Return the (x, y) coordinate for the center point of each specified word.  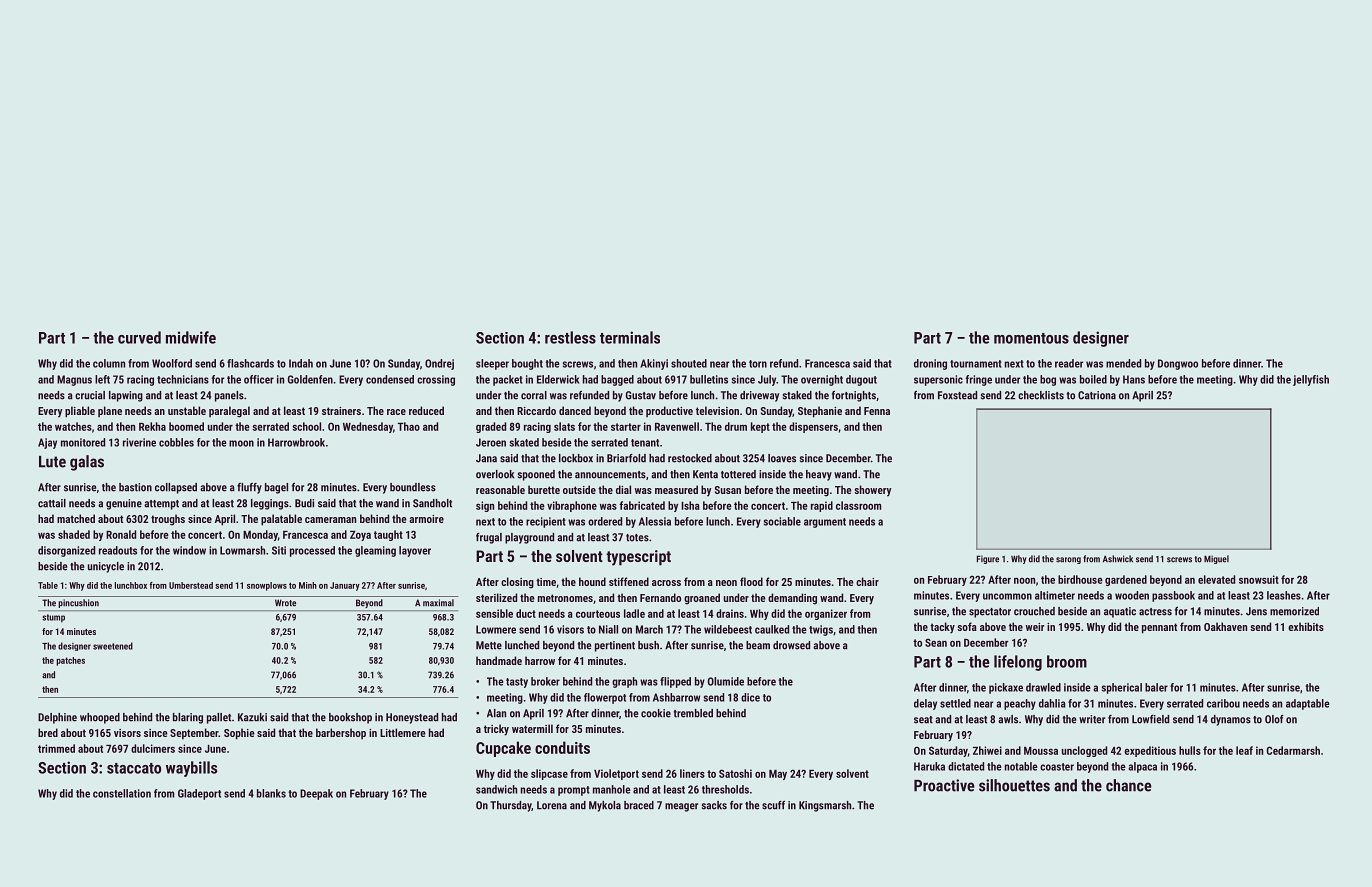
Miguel (1216, 559)
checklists (1041, 395)
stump (53, 618)
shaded (74, 534)
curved (139, 337)
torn (758, 364)
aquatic (1120, 612)
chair (867, 581)
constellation (122, 793)
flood (751, 581)
